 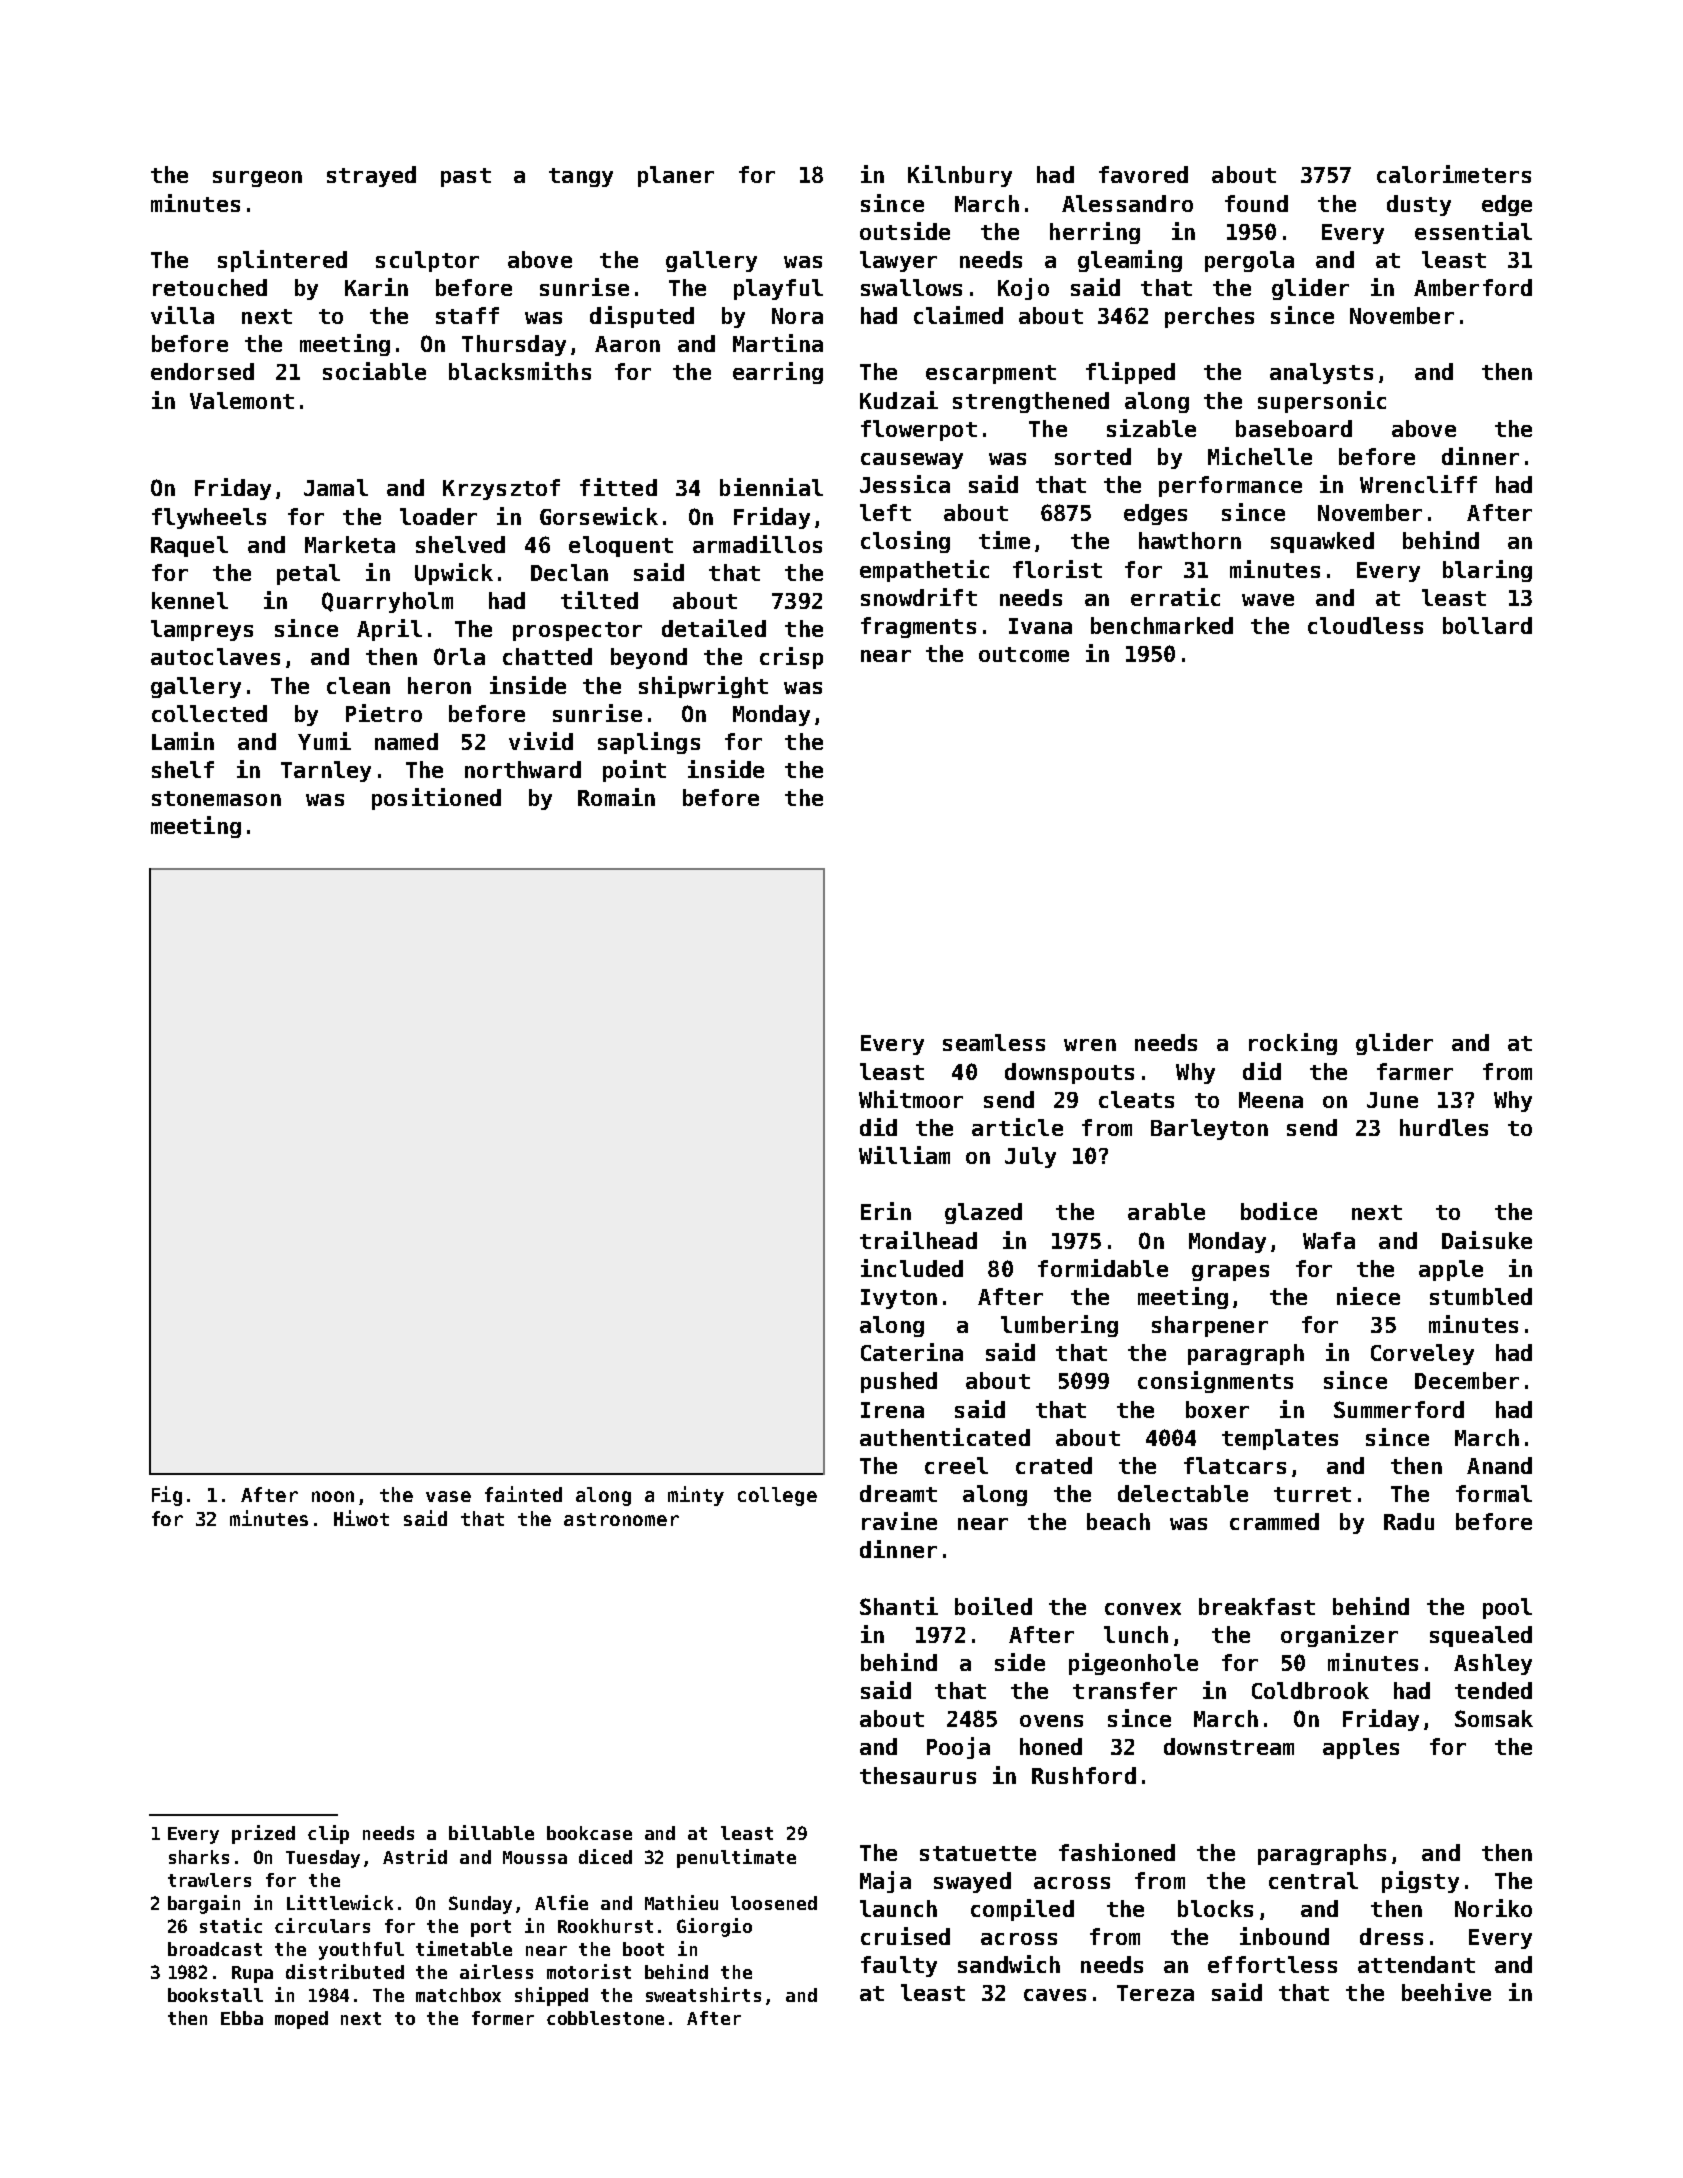 What do you see at coordinates (960, 176) in the screenshot?
I see `Kilnbury` at bounding box center [960, 176].
